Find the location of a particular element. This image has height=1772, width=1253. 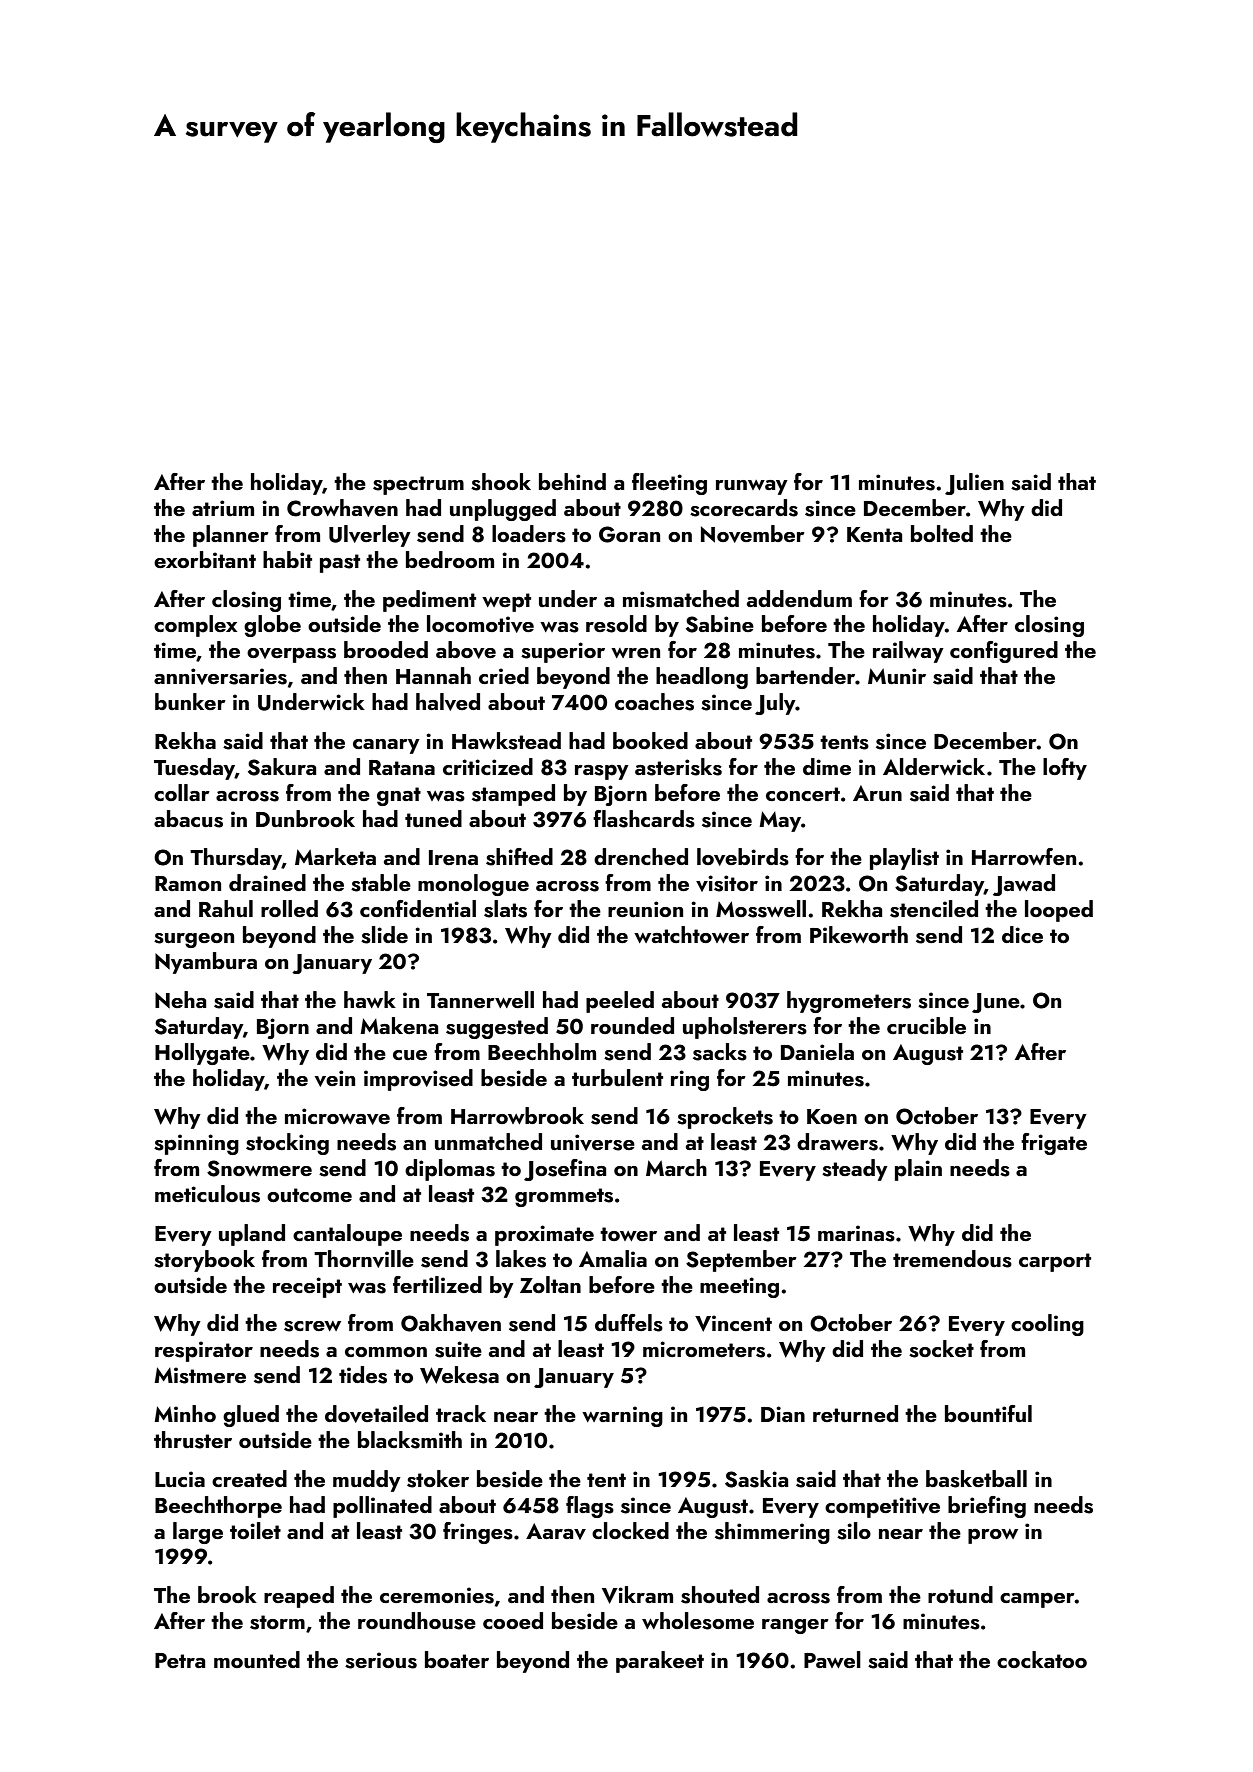

bountiful is located at coordinates (988, 1413).
